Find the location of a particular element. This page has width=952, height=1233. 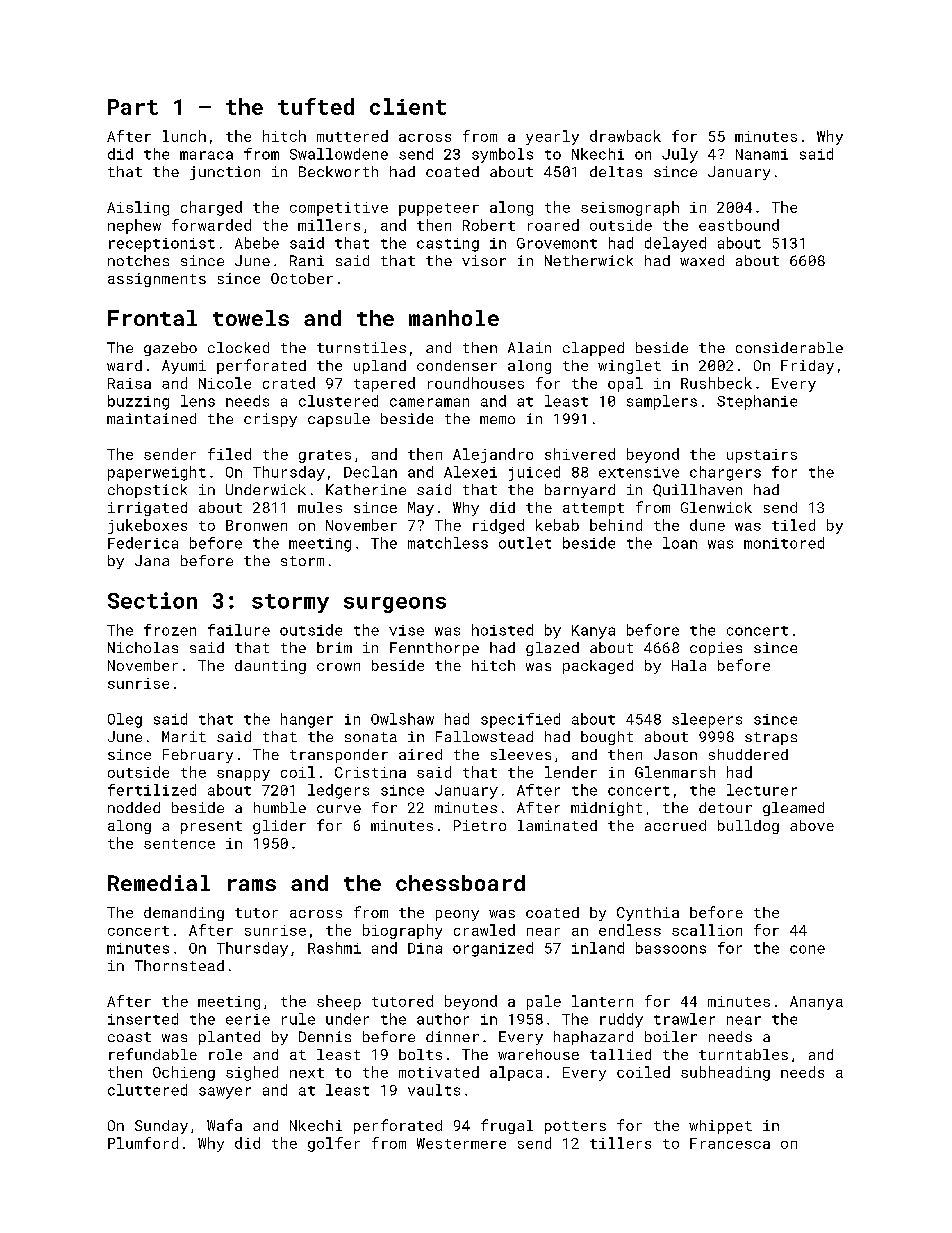

filed is located at coordinates (229, 454).
